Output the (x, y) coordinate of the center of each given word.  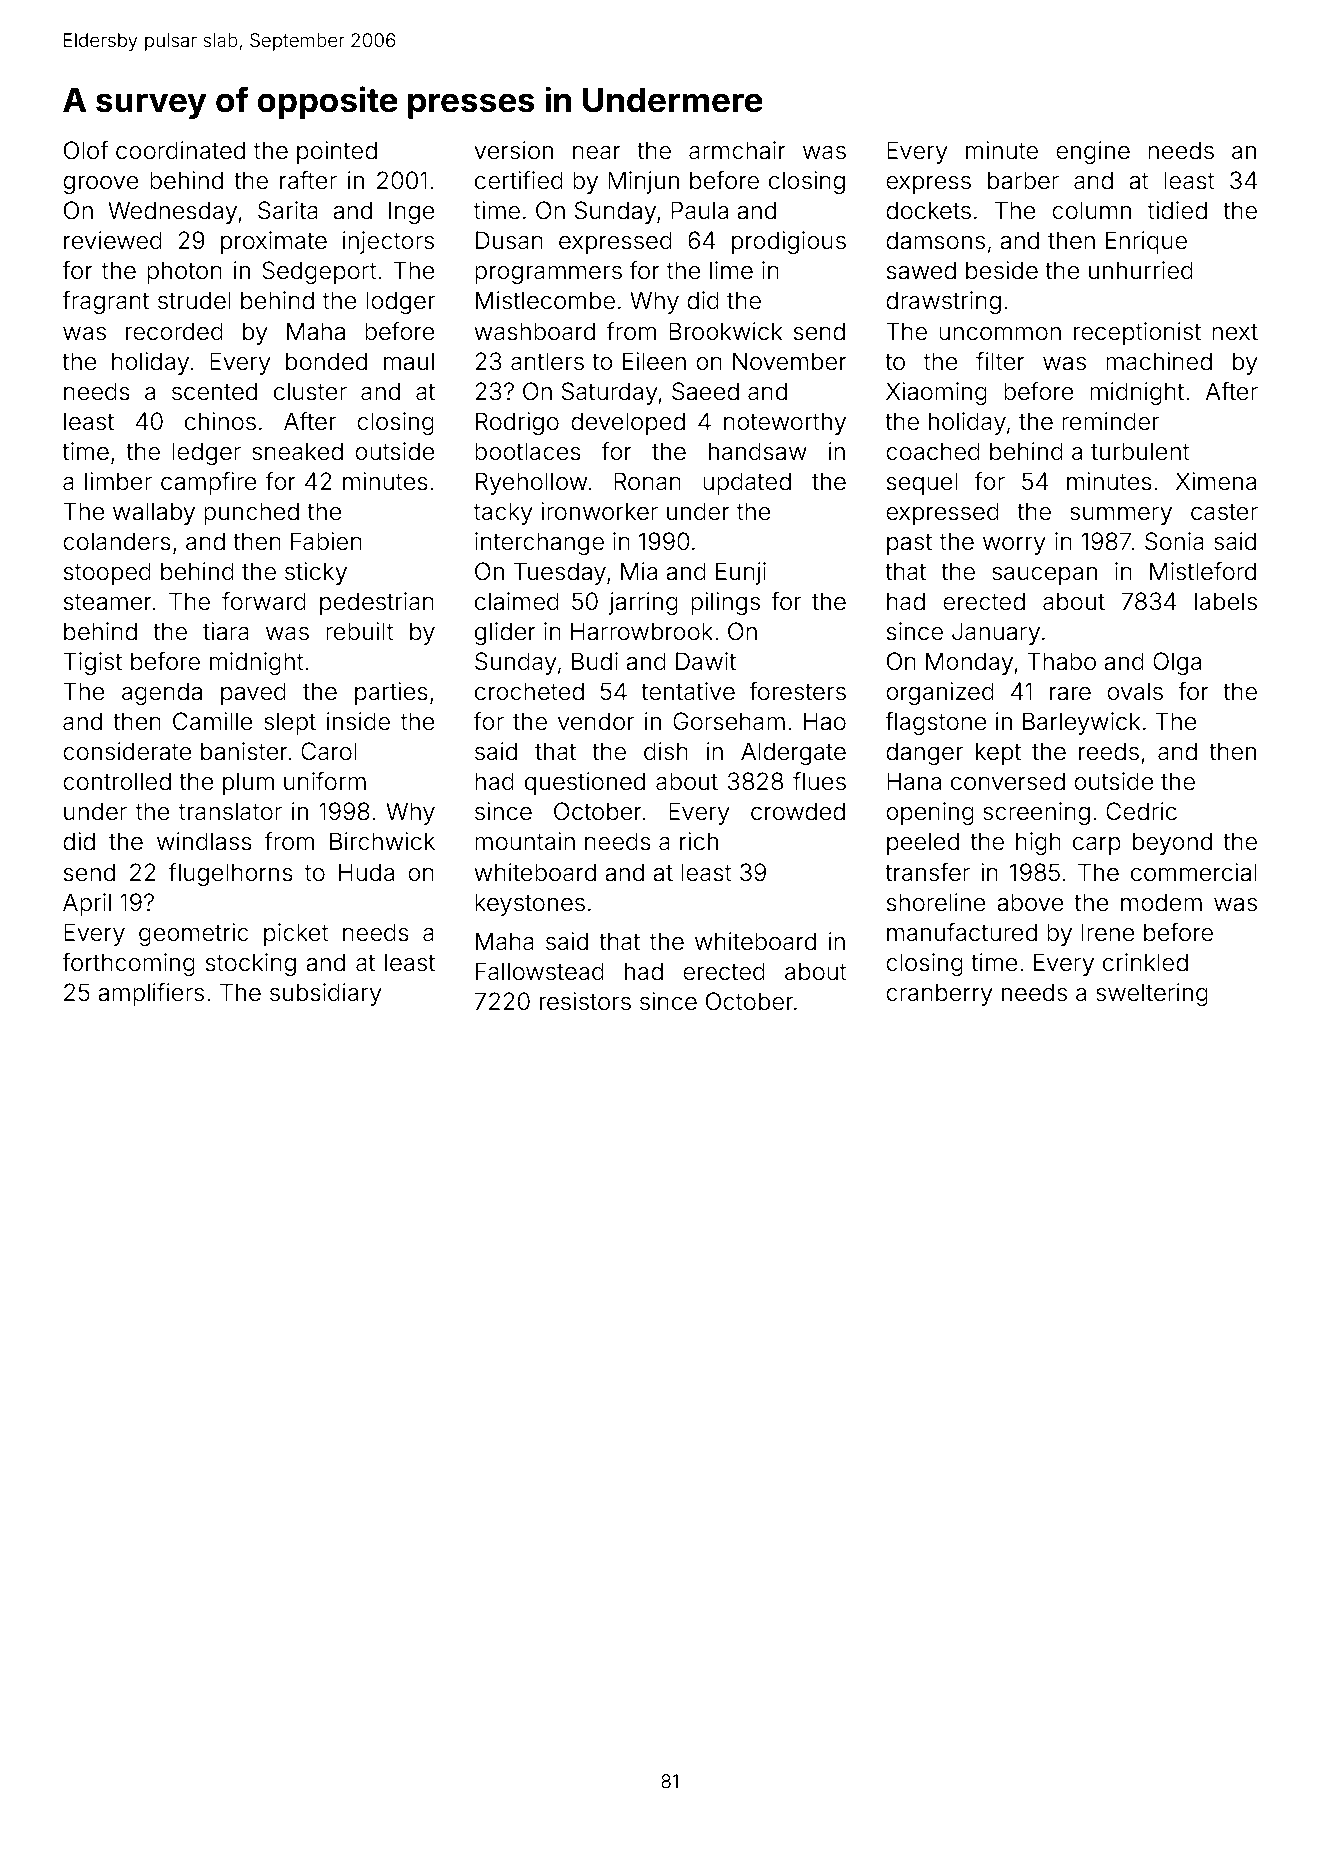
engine (1093, 152)
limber (118, 481)
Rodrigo (517, 423)
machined (1159, 361)
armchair (737, 150)
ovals (1135, 691)
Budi (595, 661)
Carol (329, 751)
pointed (337, 152)
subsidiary (326, 994)
